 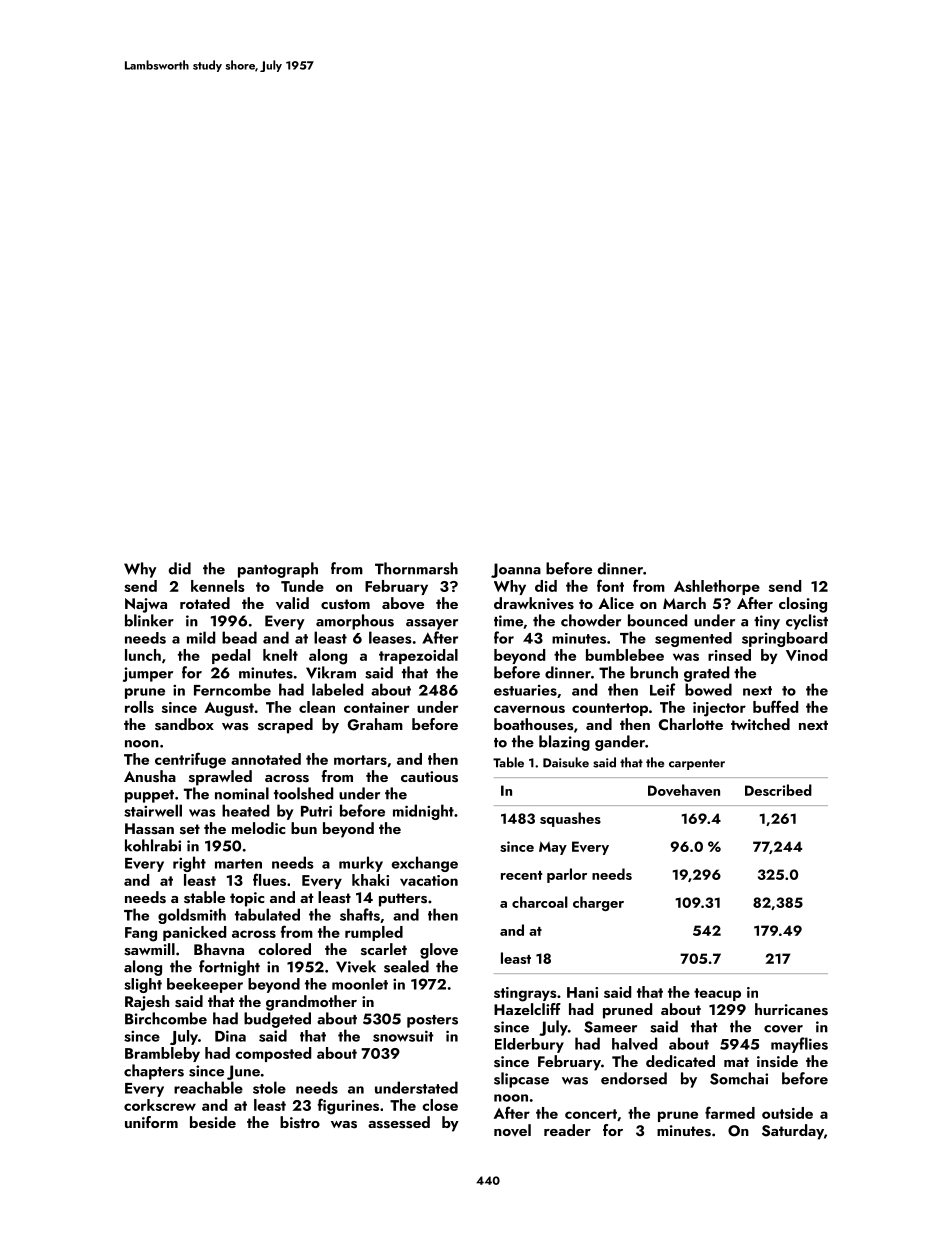 What do you see at coordinates (273, 1054) in the screenshot?
I see `composted` at bounding box center [273, 1054].
